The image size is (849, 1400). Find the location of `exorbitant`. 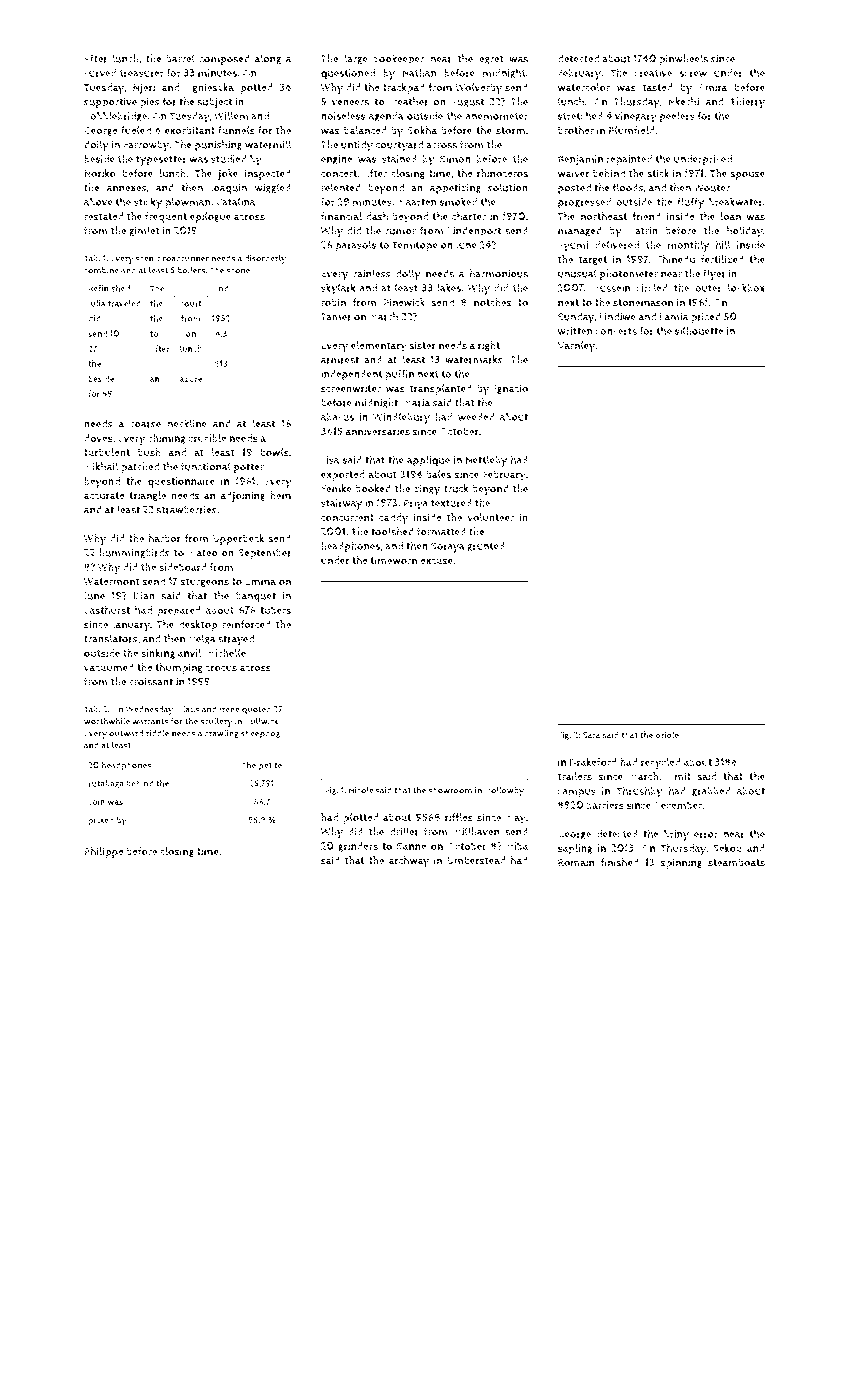

exorbitant is located at coordinates (190, 130).
